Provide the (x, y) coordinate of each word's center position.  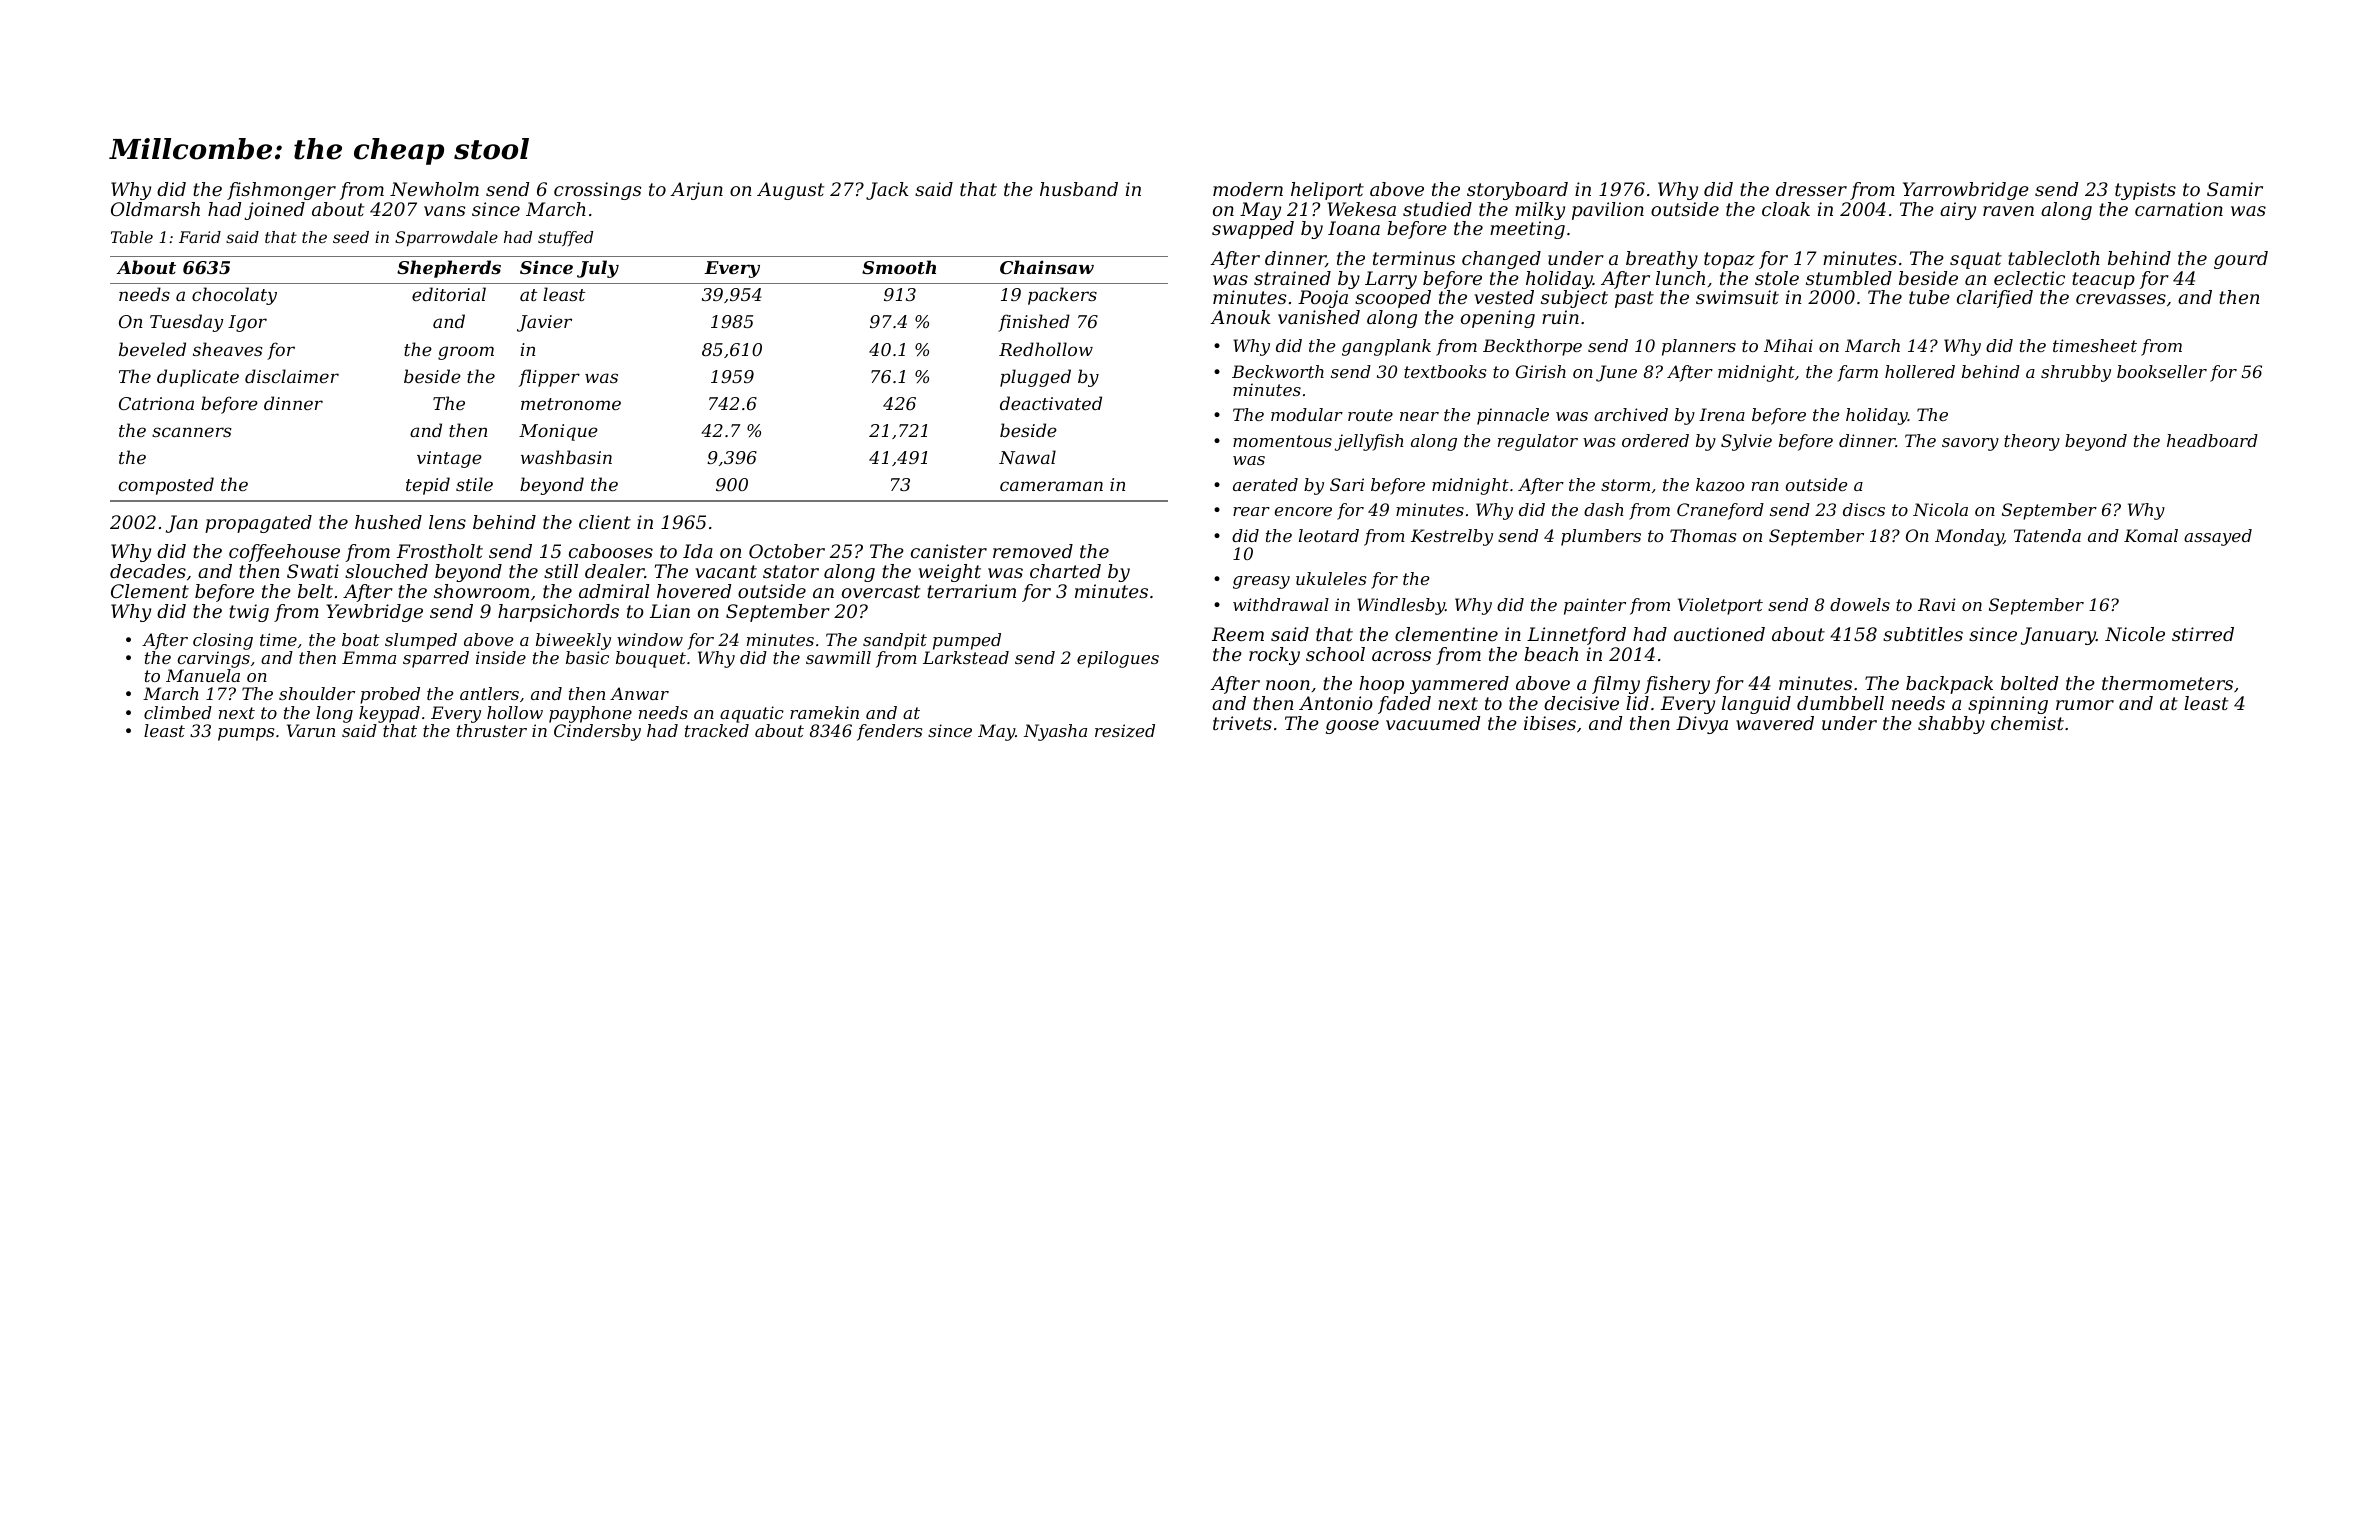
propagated (258, 524)
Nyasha (1055, 732)
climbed (178, 712)
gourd (2241, 260)
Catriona (156, 403)
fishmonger (281, 191)
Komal (2151, 535)
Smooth (899, 267)
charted (1065, 571)
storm (1625, 485)
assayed (2218, 537)
